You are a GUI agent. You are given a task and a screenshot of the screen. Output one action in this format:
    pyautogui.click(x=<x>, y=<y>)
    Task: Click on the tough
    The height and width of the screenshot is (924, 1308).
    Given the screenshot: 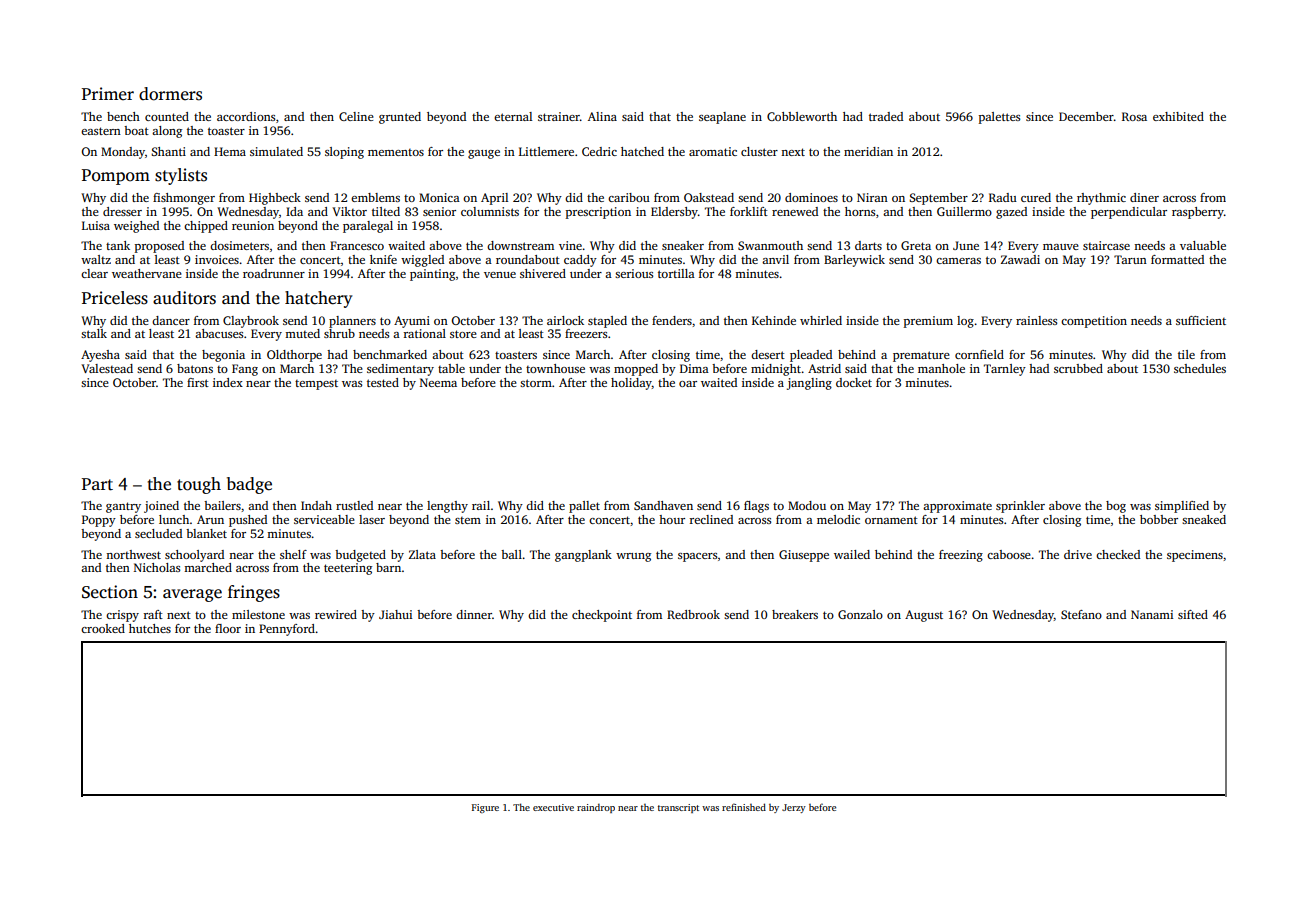 What is the action you would take?
    pyautogui.click(x=199, y=485)
